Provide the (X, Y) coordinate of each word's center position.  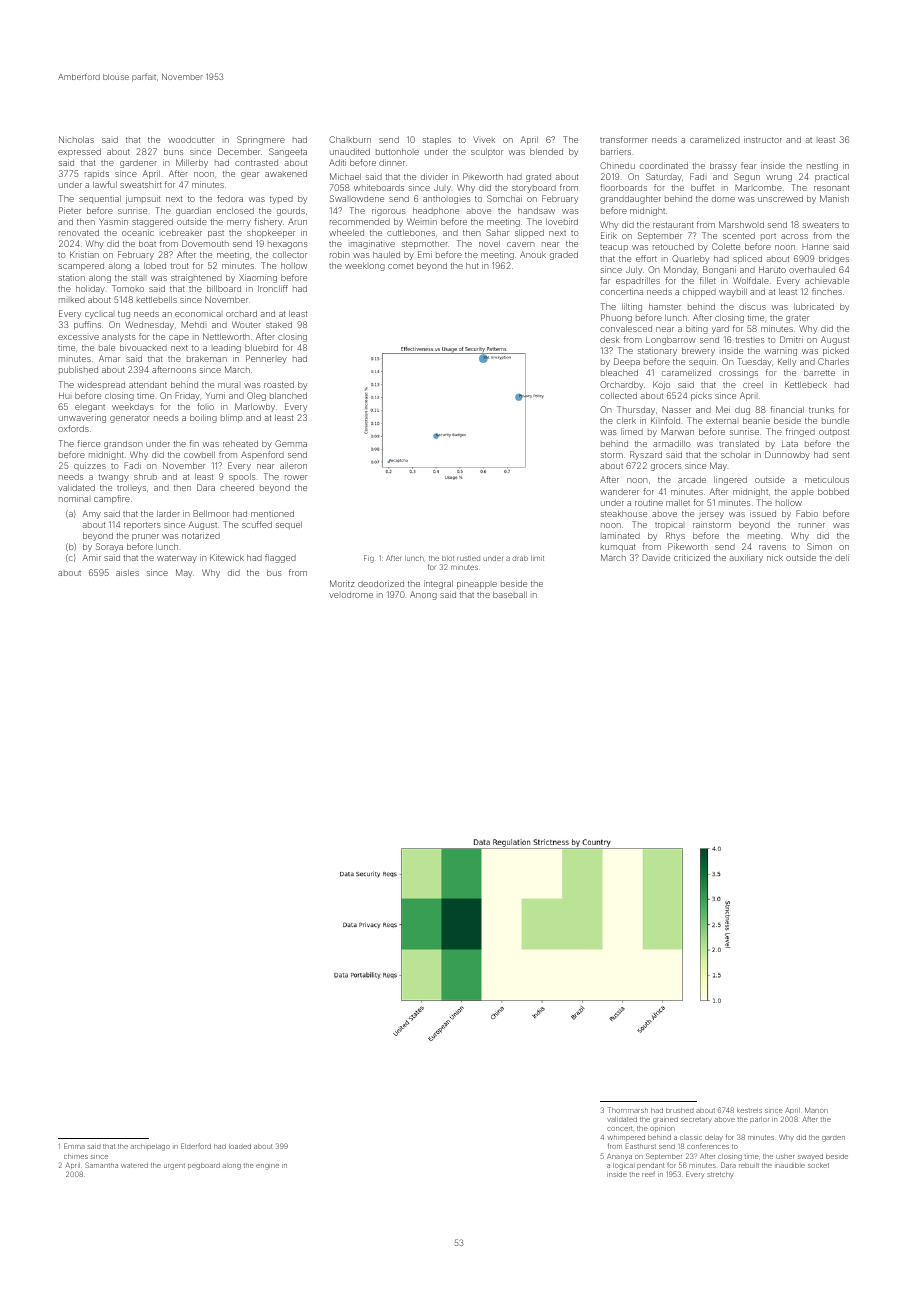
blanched (288, 395)
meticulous (827, 479)
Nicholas (76, 139)
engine (267, 1167)
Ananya (619, 1157)
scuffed (257, 524)
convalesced (626, 328)
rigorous (389, 211)
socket (818, 1165)
